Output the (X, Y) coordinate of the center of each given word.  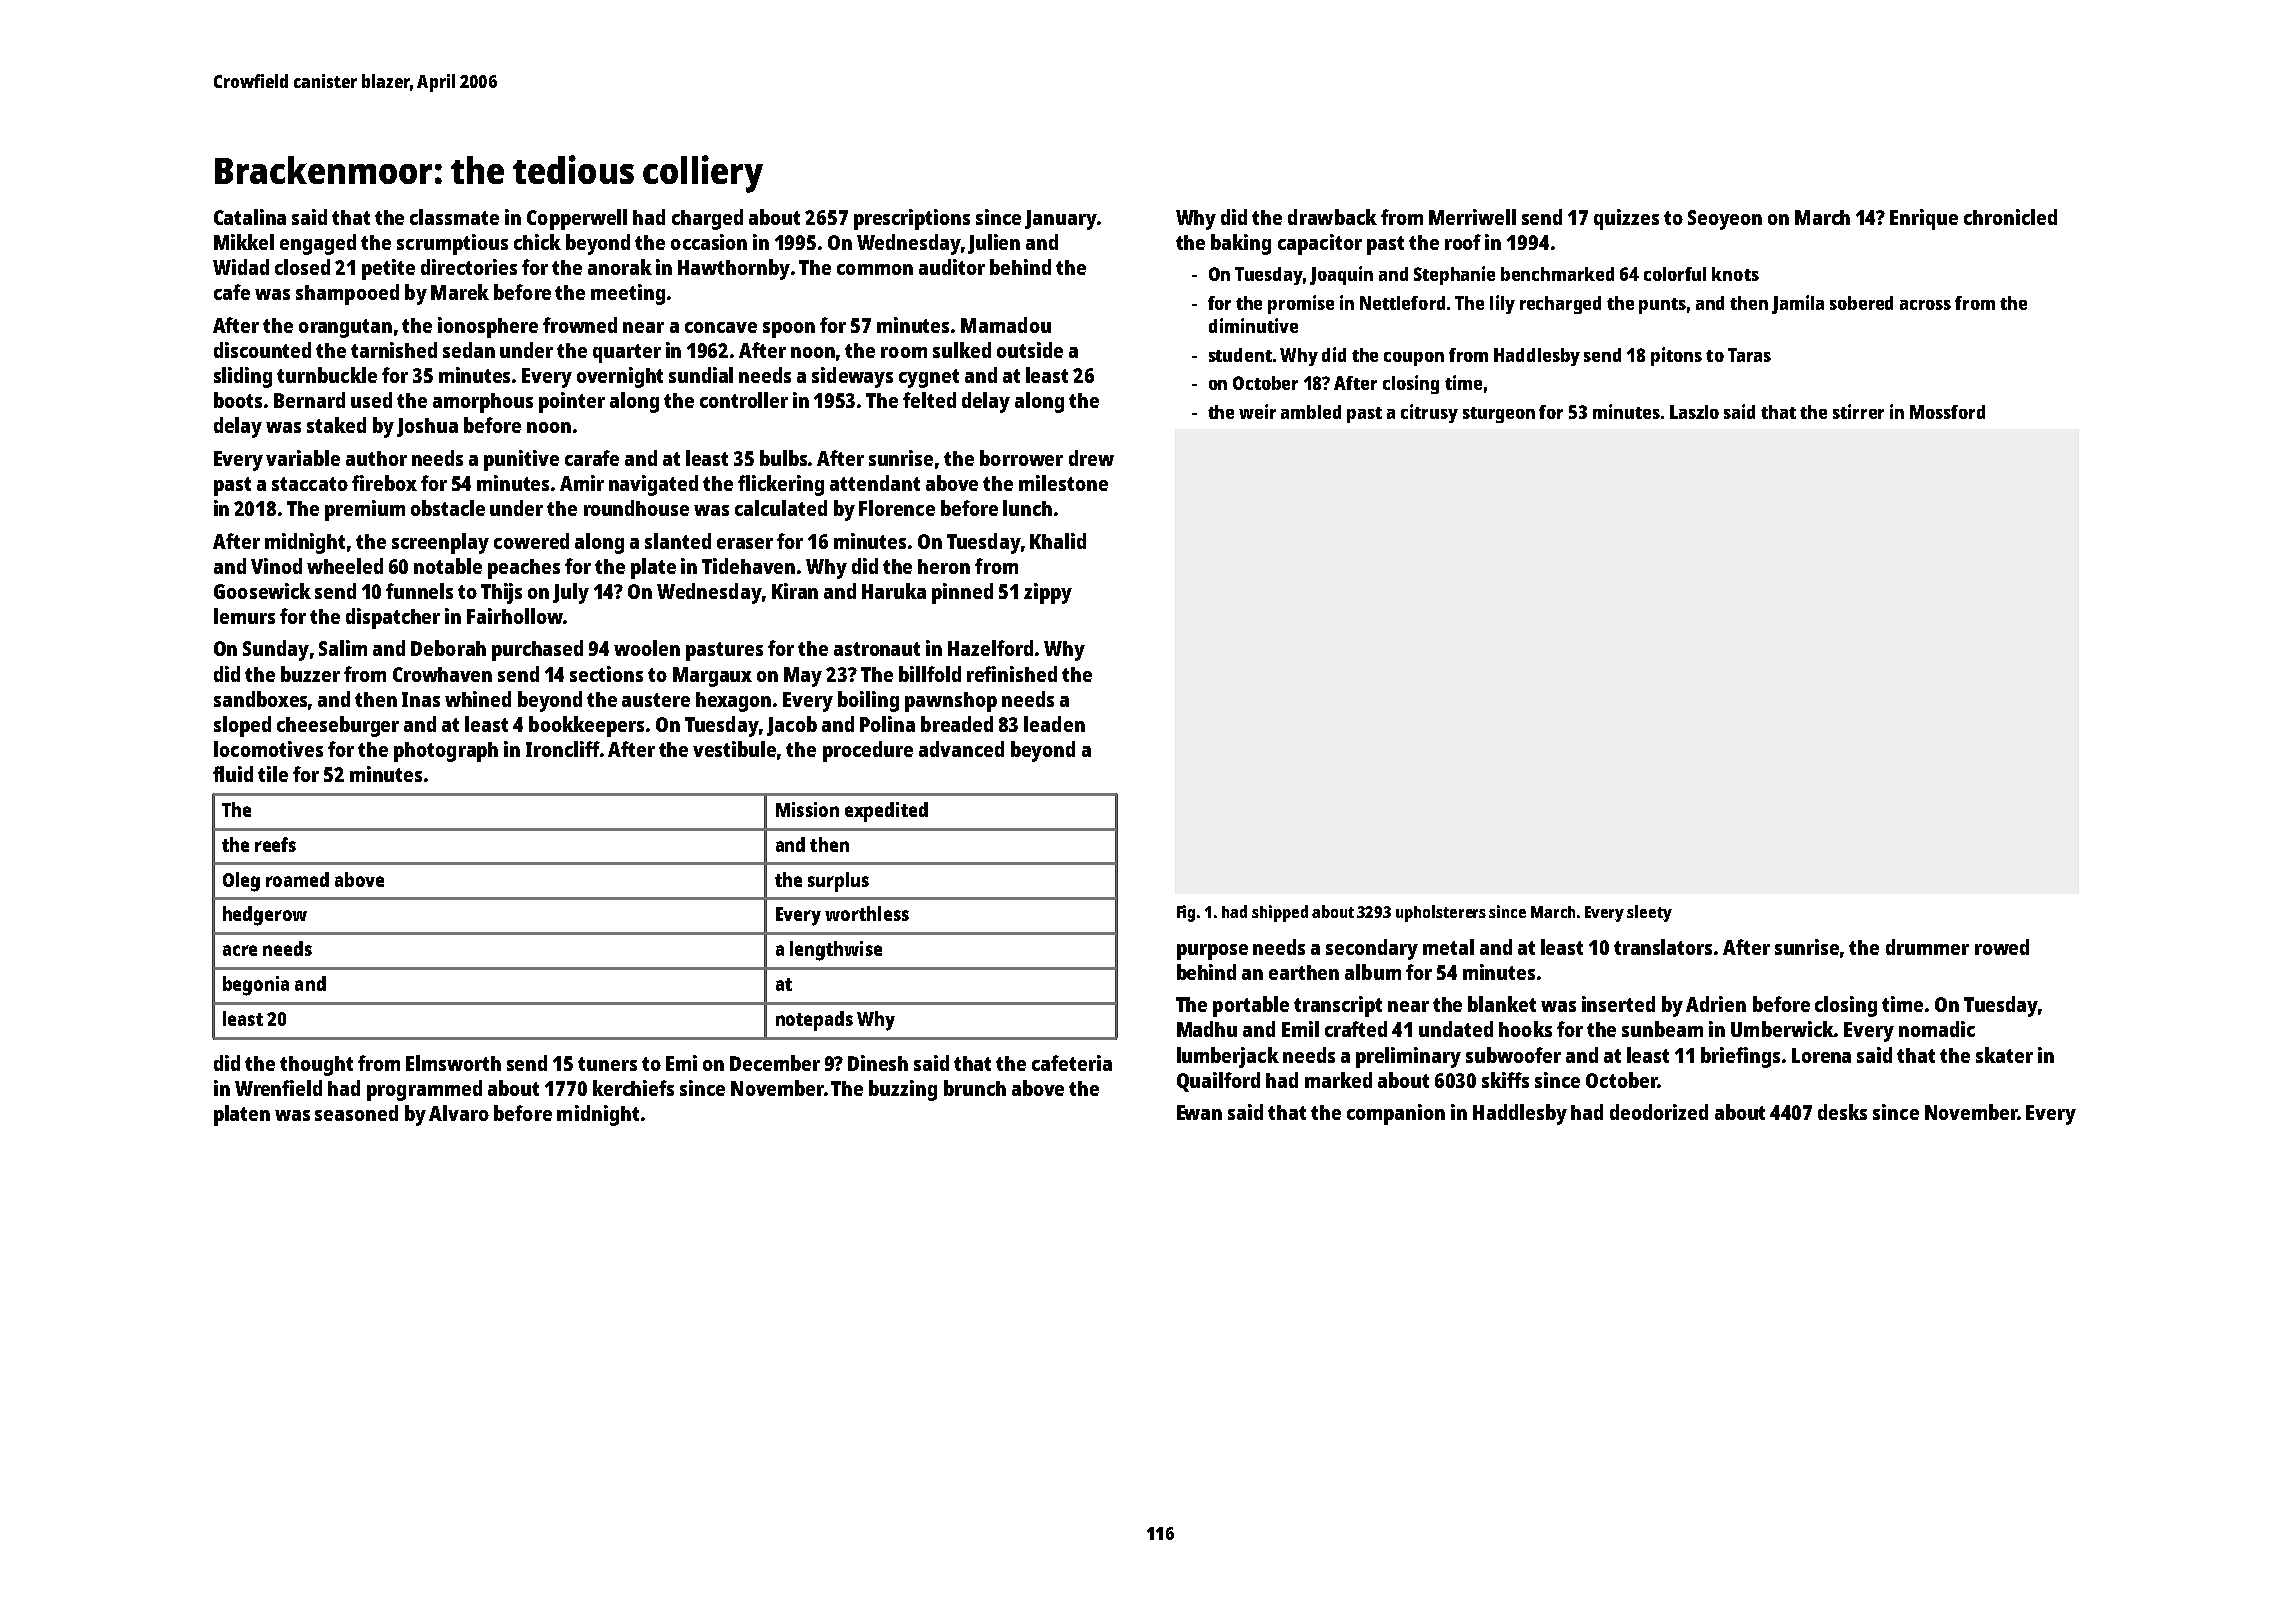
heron (944, 566)
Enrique (1924, 219)
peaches (524, 569)
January (1061, 220)
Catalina (250, 217)
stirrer (1858, 411)
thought (316, 1066)
